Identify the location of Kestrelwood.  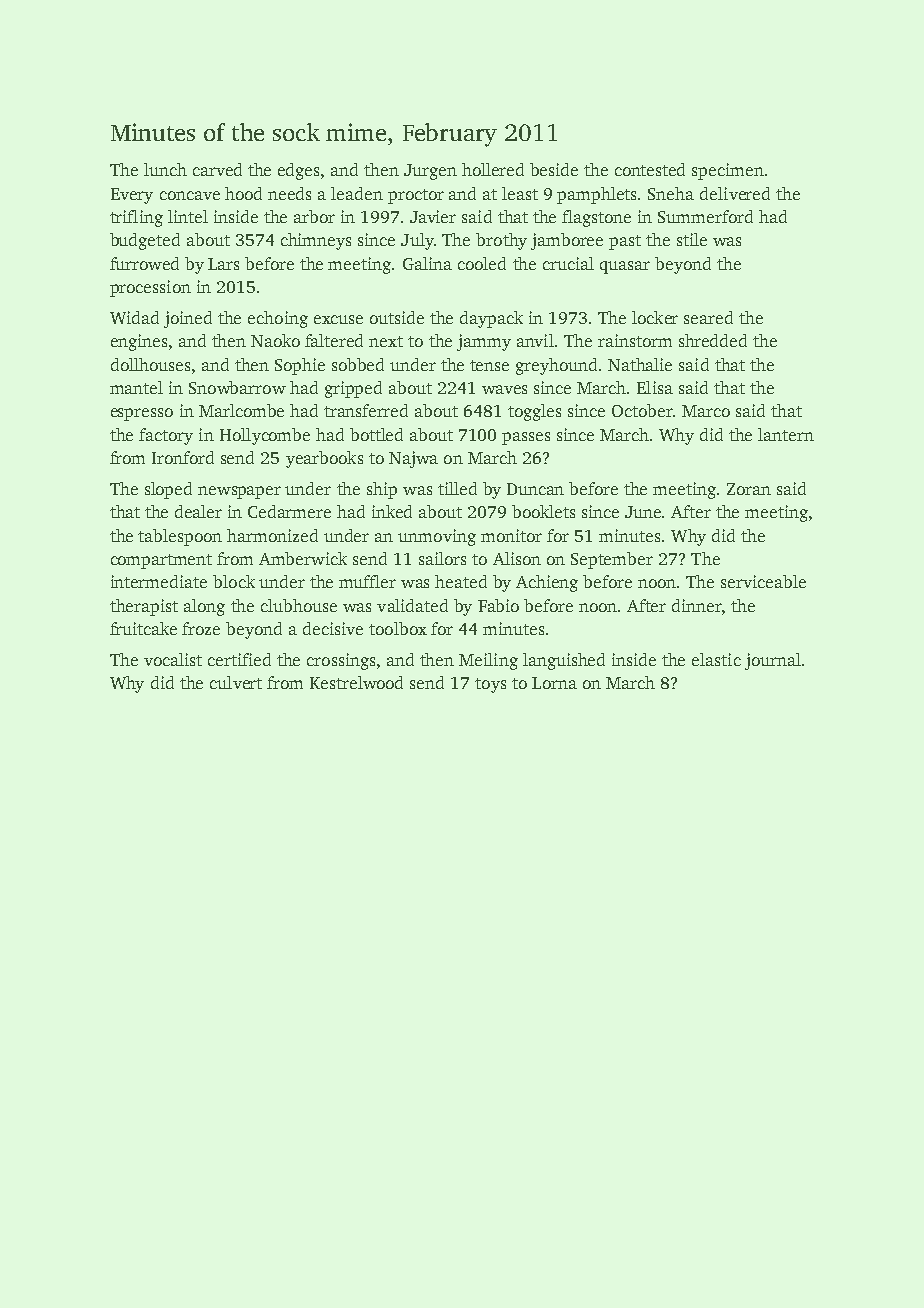
(356, 682).
